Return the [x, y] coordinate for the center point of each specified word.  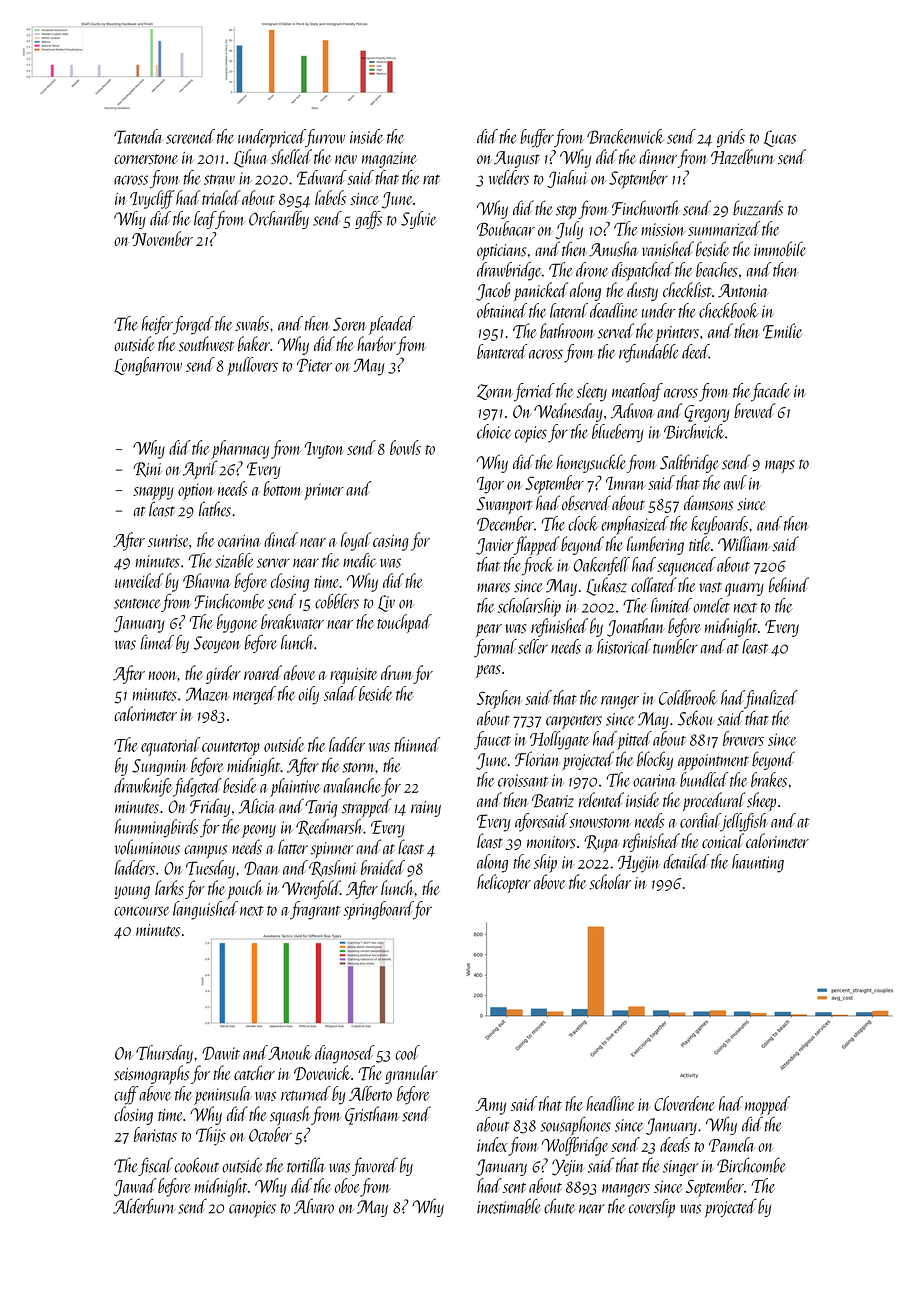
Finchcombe [229, 601]
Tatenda [137, 136]
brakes [769, 779]
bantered [502, 351]
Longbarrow [148, 366]
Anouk [290, 1052]
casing [391, 542]
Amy [491, 1106]
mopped [767, 1105]
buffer [537, 138]
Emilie [782, 331]
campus [205, 851]
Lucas [780, 138]
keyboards [719, 525]
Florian [537, 759]
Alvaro [314, 1206]
